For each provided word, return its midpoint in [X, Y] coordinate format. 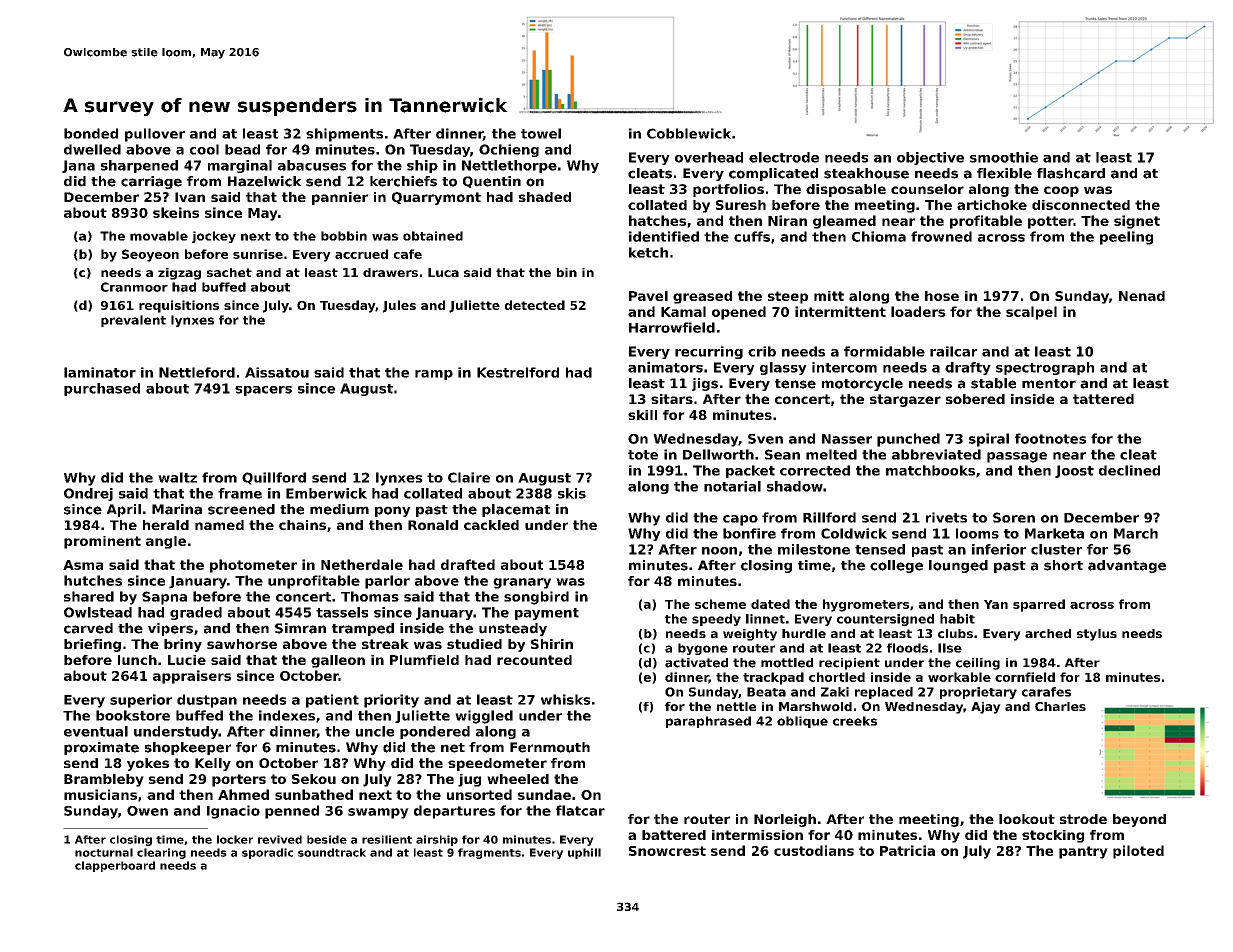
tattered [1103, 399]
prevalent [133, 321]
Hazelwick [265, 181]
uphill [584, 853]
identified [664, 236]
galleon [338, 661]
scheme [720, 604]
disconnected [1081, 205]
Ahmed [243, 794]
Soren [1014, 517]
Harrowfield [672, 327]
